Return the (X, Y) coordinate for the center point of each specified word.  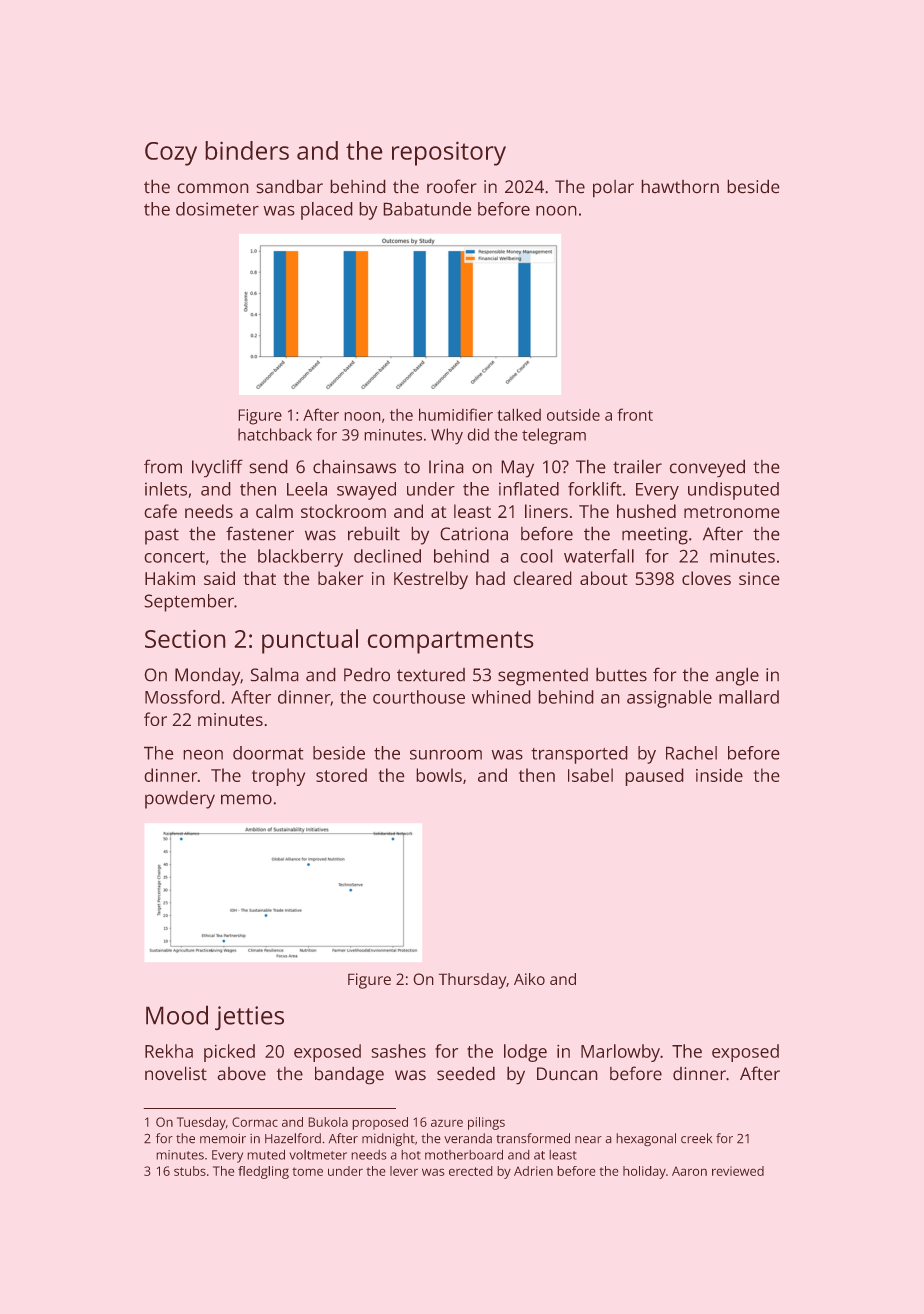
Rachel (691, 753)
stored (341, 775)
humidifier (456, 414)
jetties (249, 1018)
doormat (268, 753)
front (635, 414)
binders (247, 150)
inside (719, 775)
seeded (466, 1073)
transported (579, 755)
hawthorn (680, 186)
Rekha (169, 1051)
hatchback (275, 434)
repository (449, 153)
